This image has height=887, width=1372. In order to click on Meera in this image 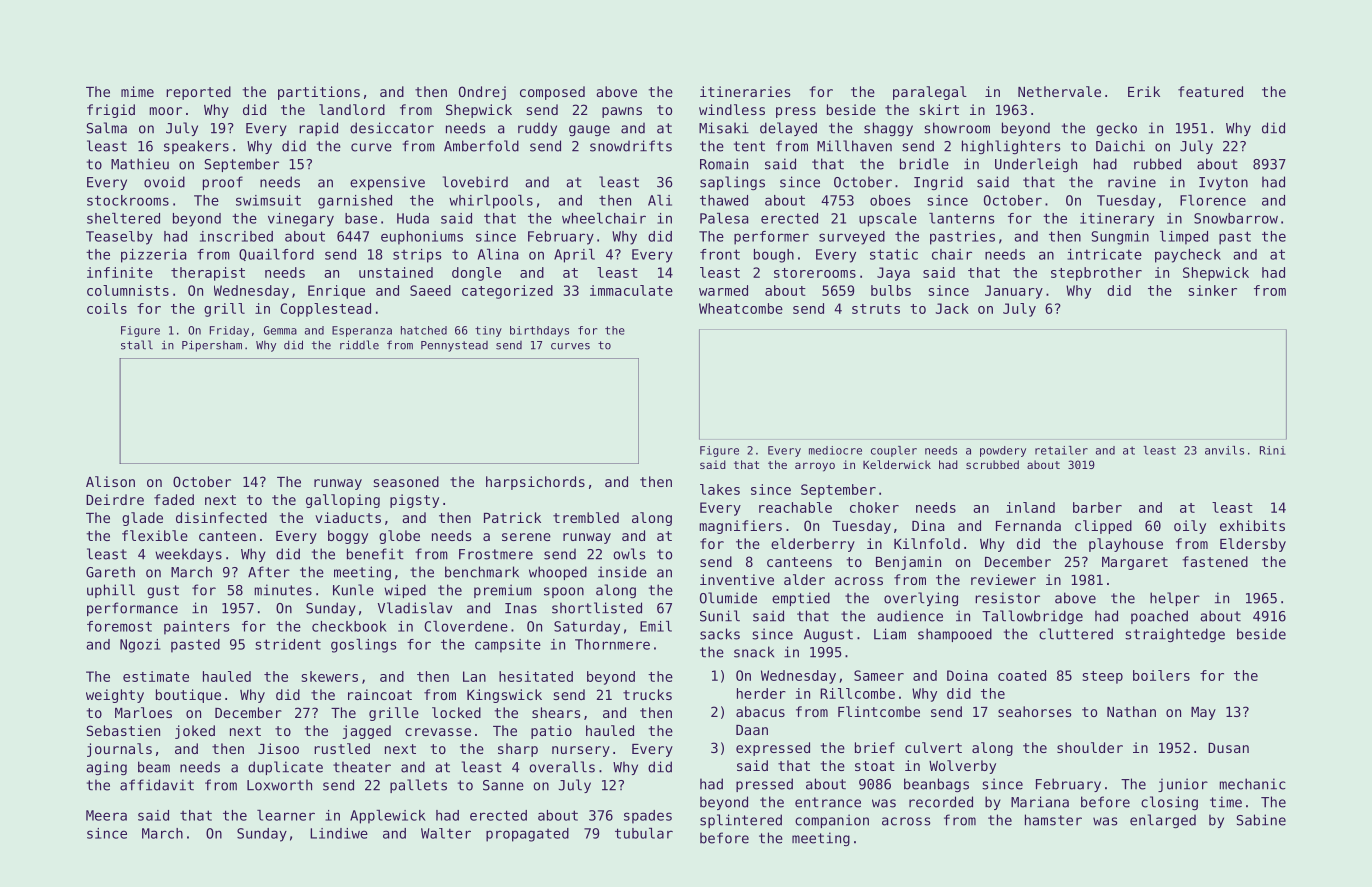, I will do `click(106, 815)`.
